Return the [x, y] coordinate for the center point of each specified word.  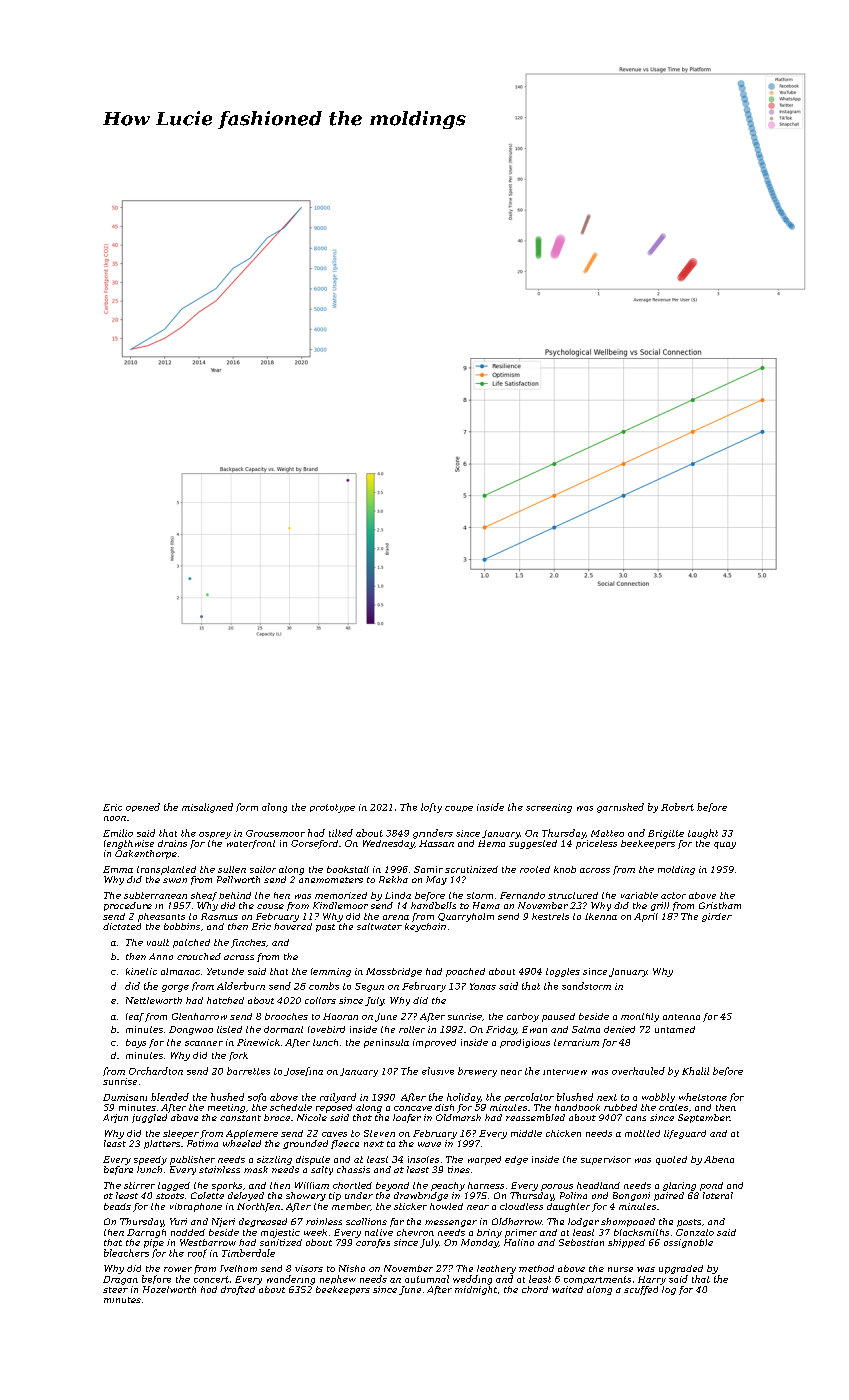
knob [565, 869]
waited [567, 1289]
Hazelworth [169, 1289]
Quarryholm [466, 917]
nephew [338, 1279]
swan [175, 880]
